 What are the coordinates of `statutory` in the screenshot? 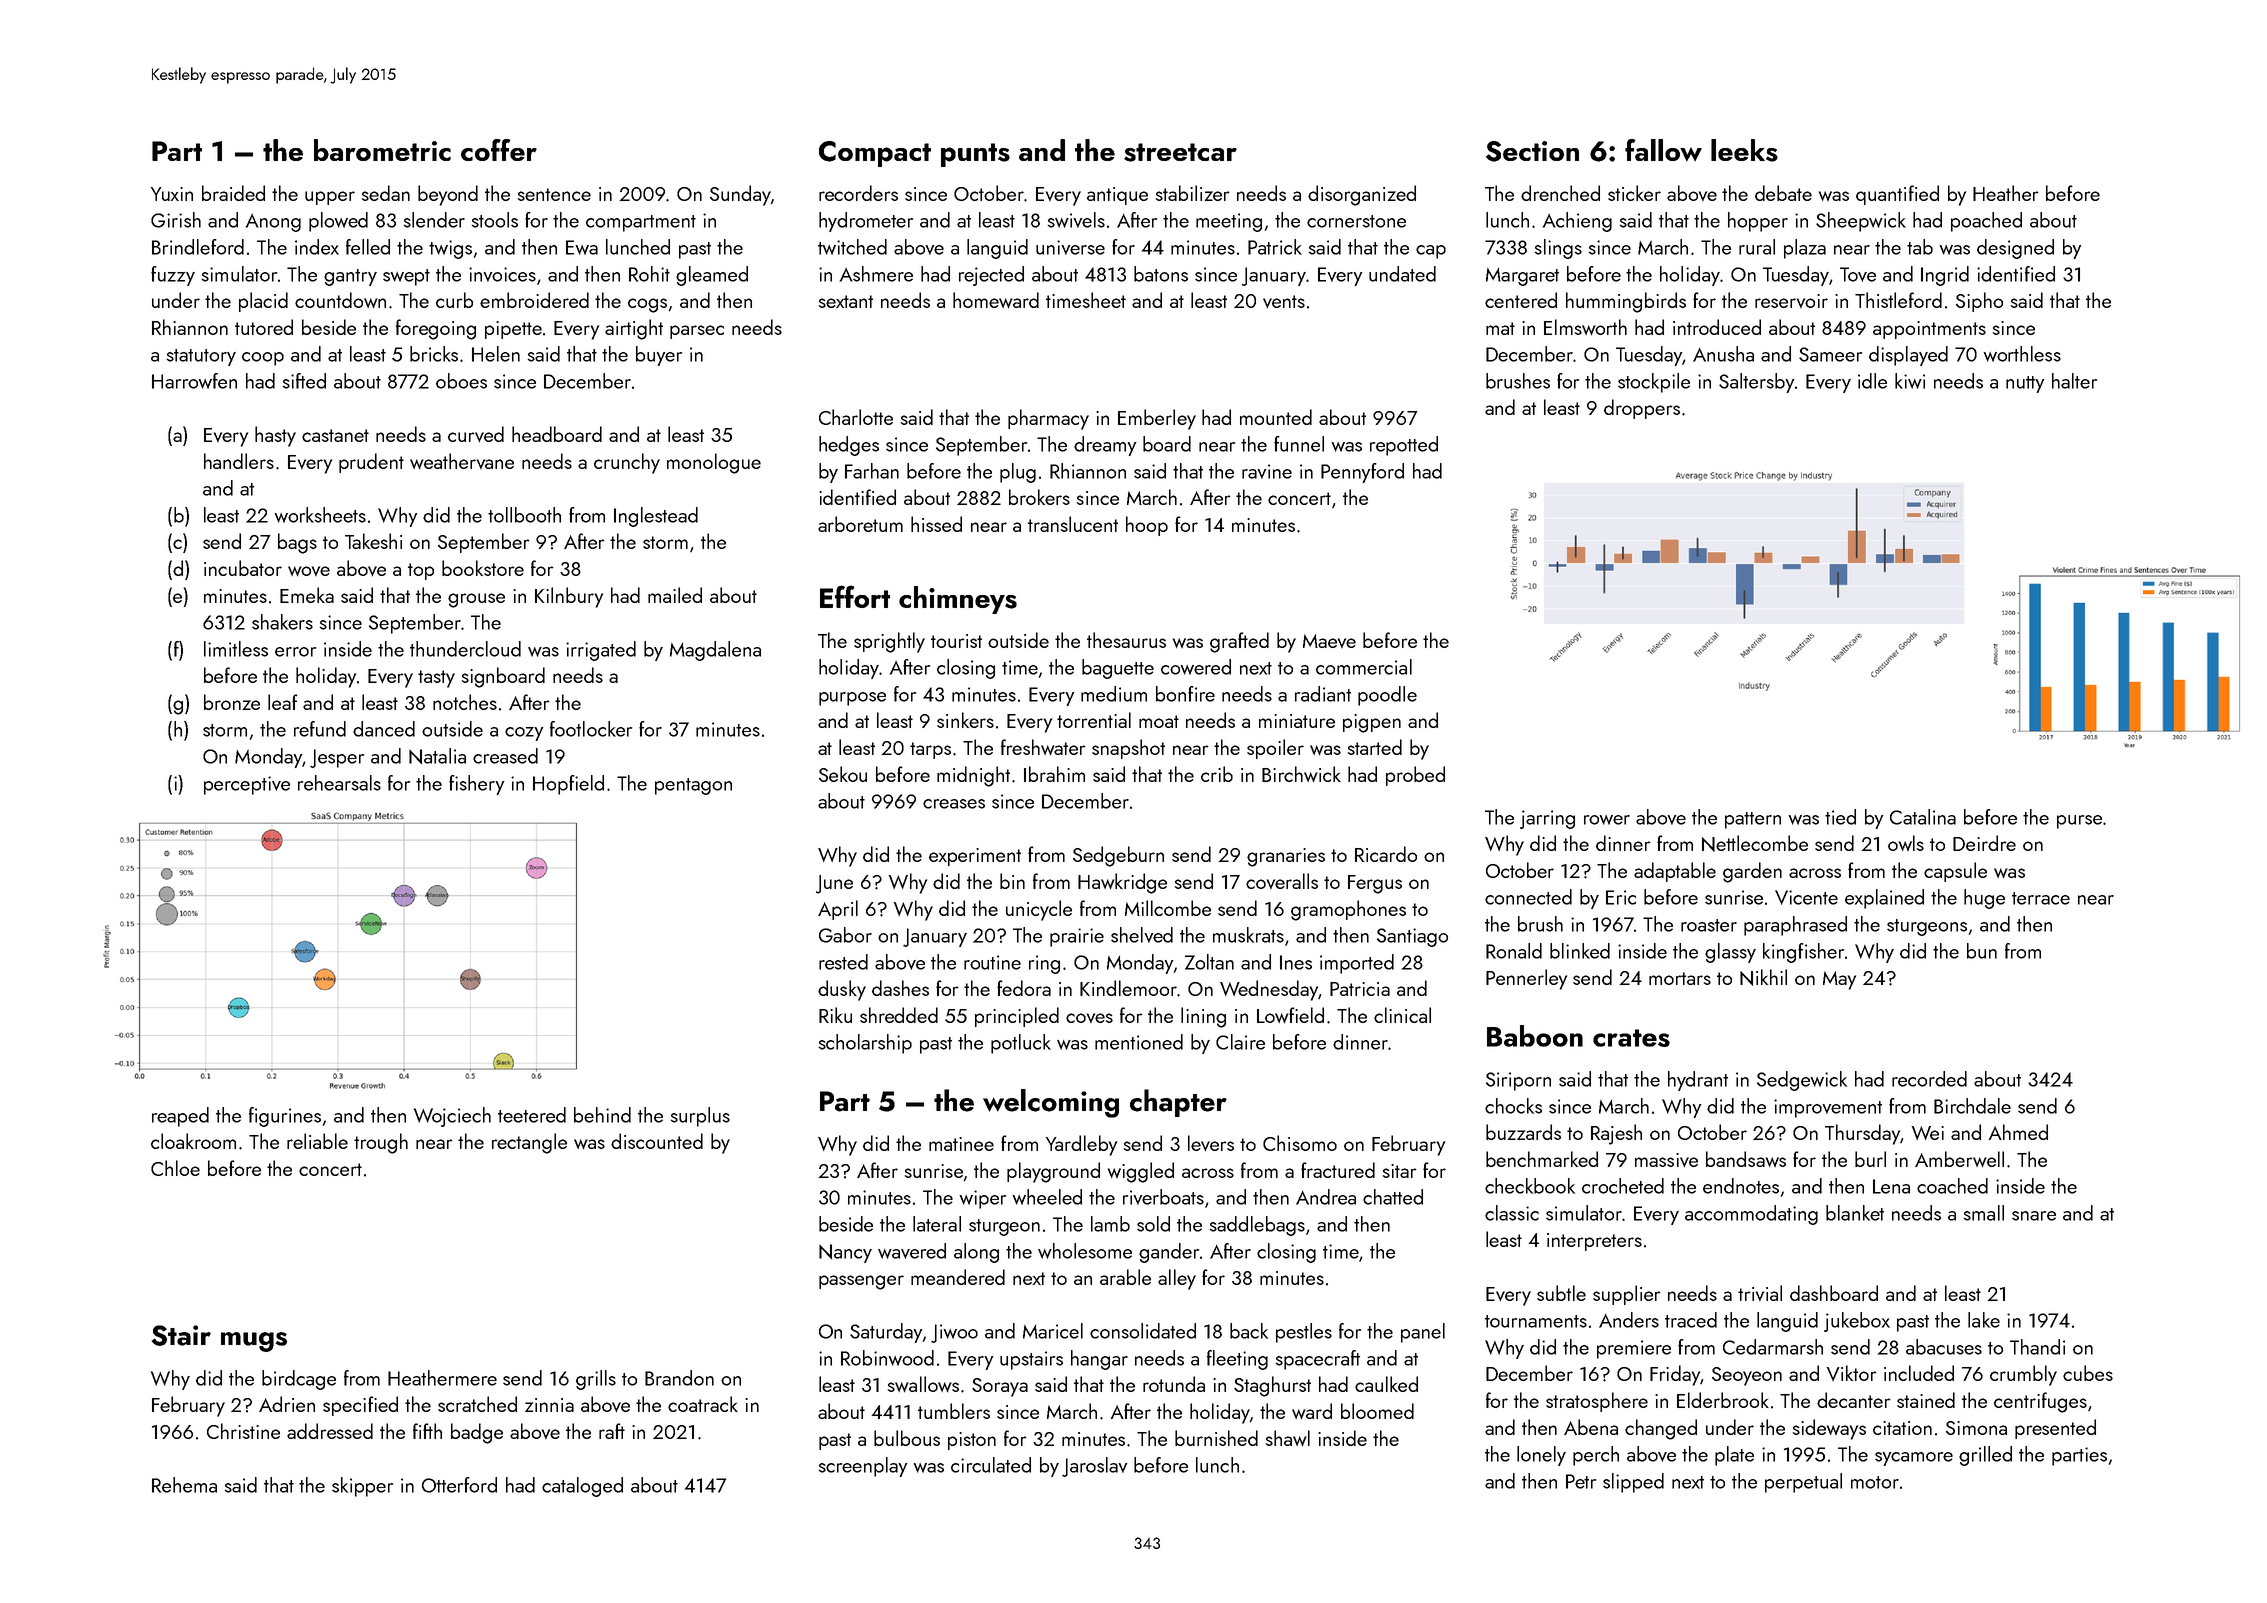 It's located at (201, 357).
